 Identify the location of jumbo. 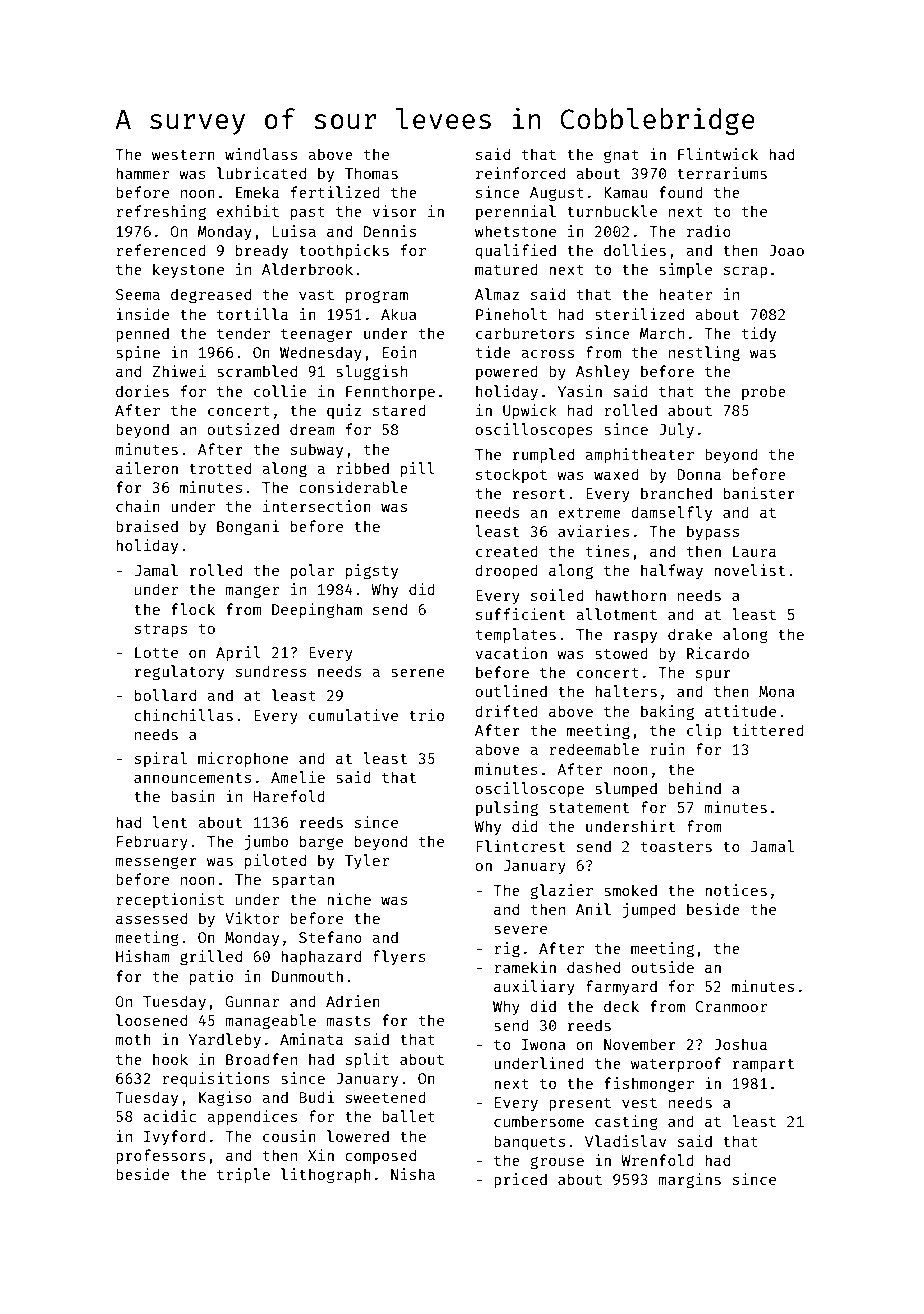
(266, 843).
